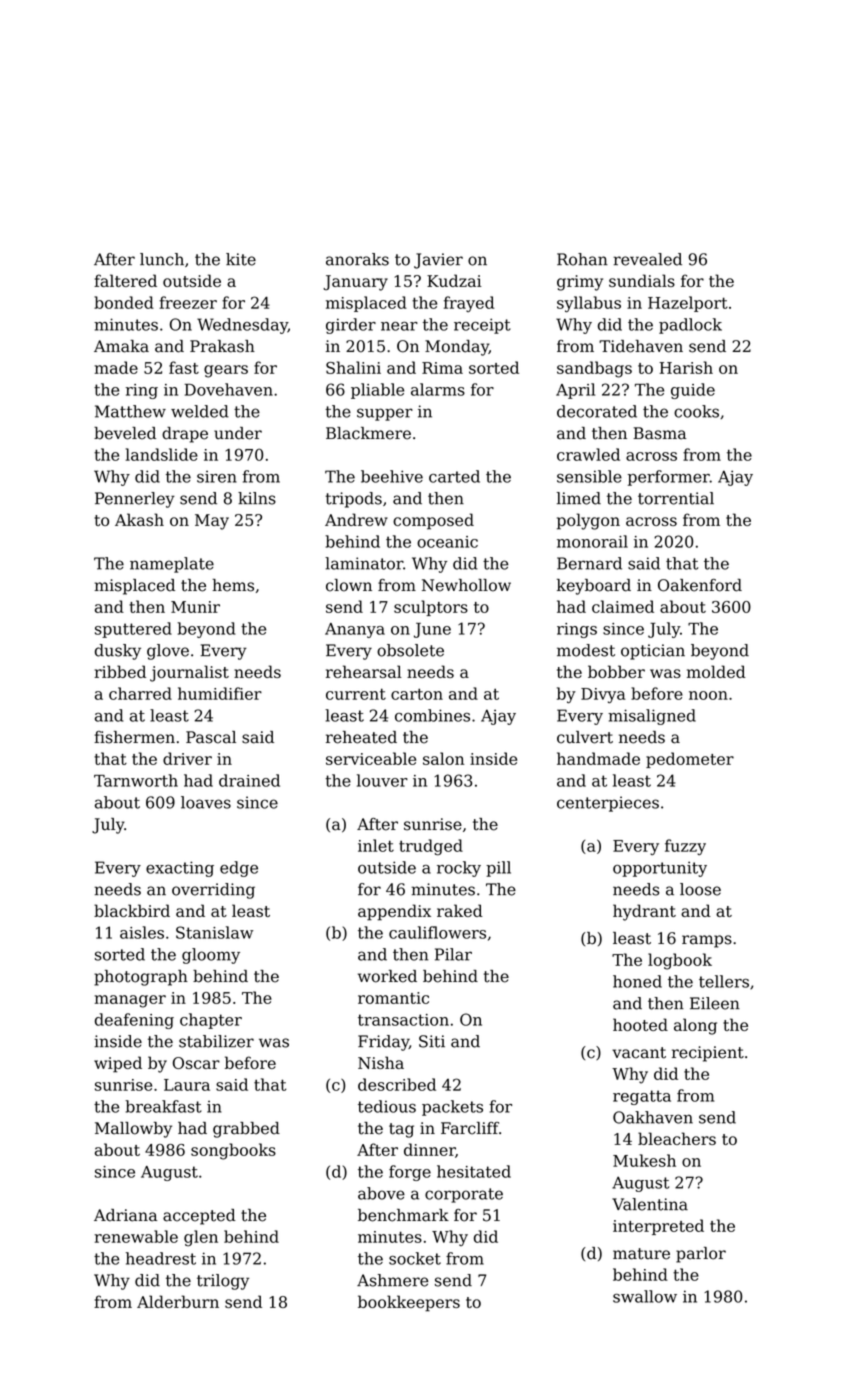  What do you see at coordinates (443, 758) in the image?
I see `salon` at bounding box center [443, 758].
